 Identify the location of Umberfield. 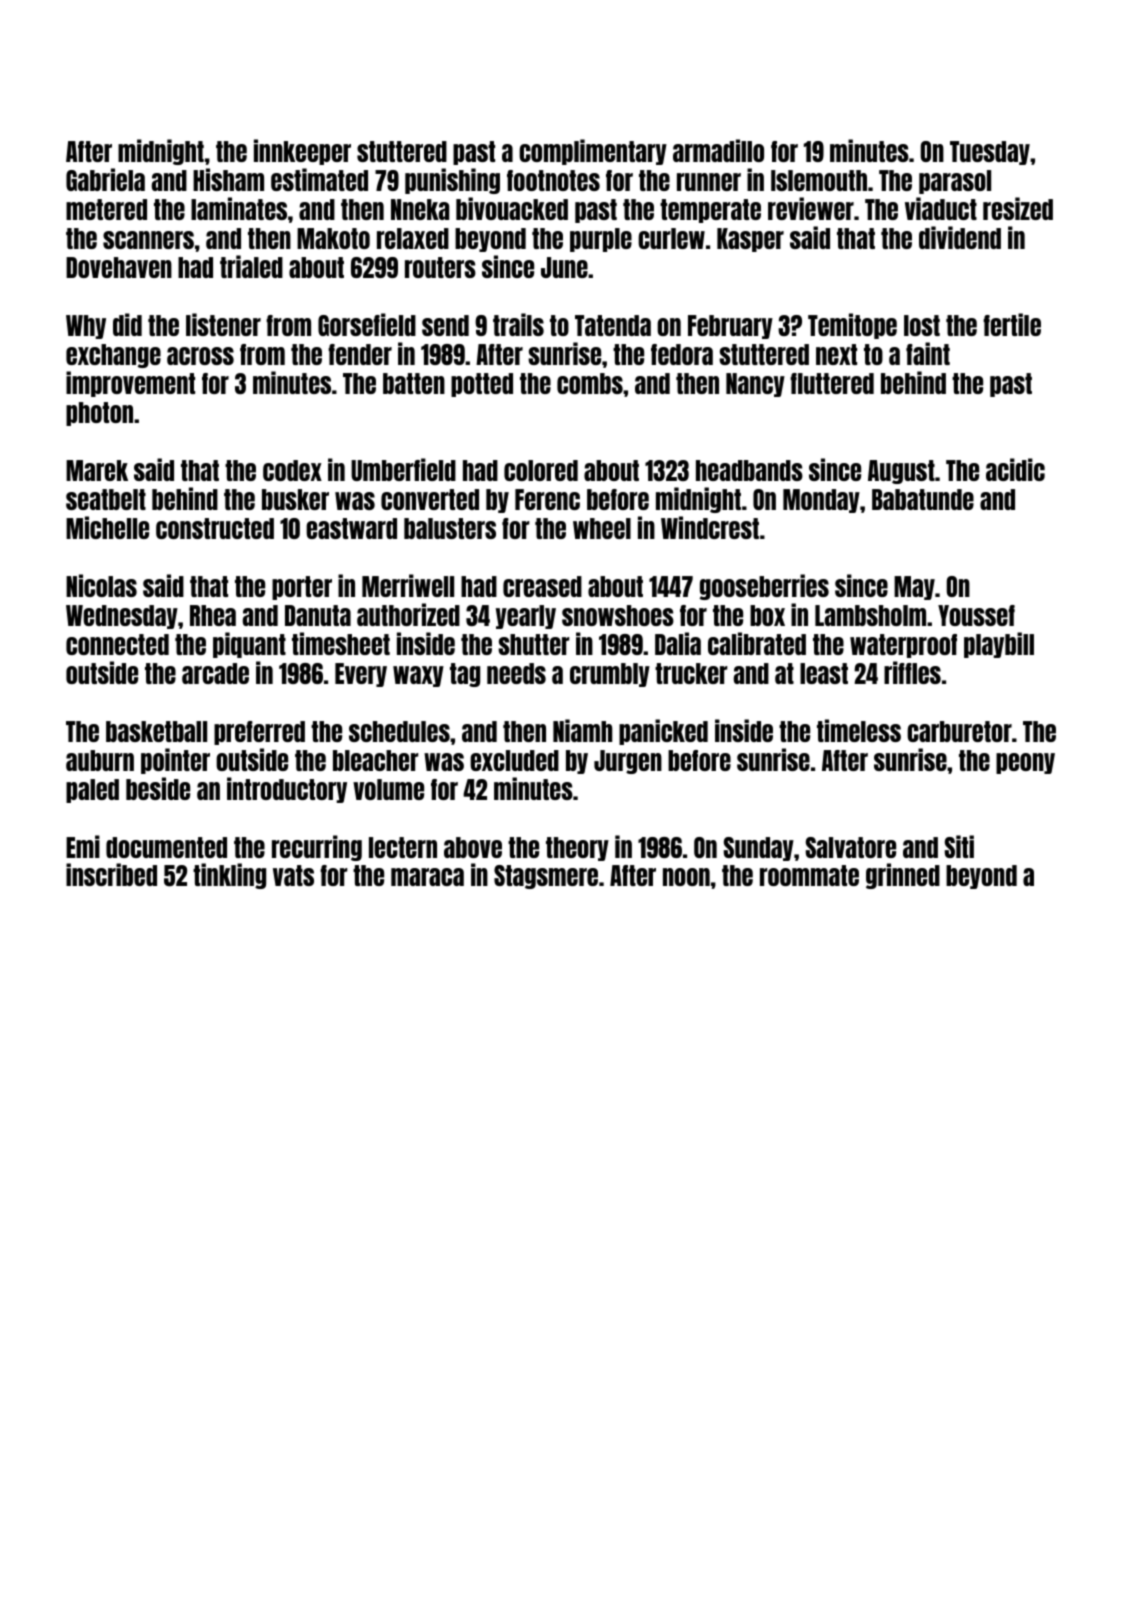
(403, 469).
